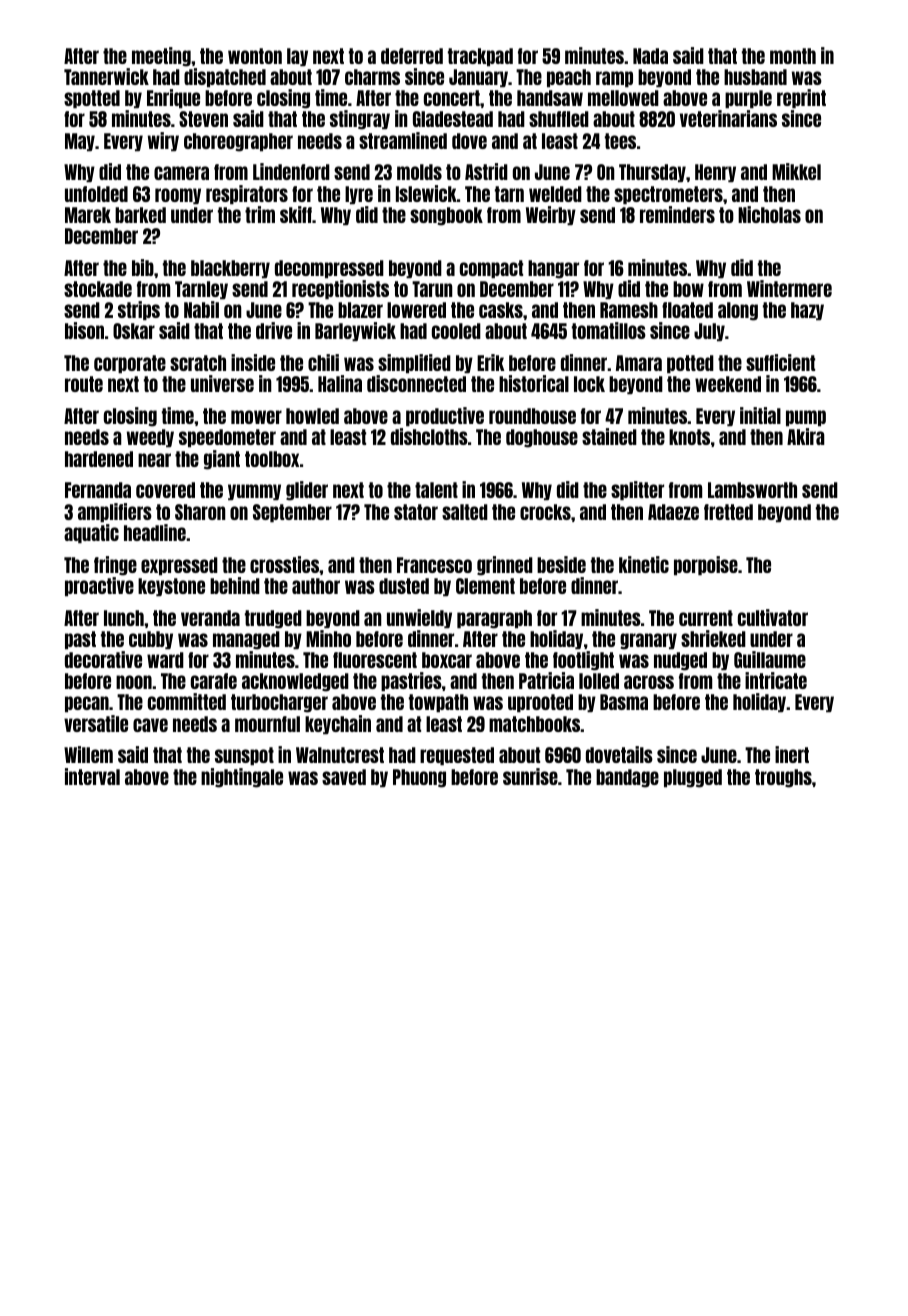 Image resolution: width=908 pixels, height=1316 pixels. I want to click on handsaw, so click(550, 98).
